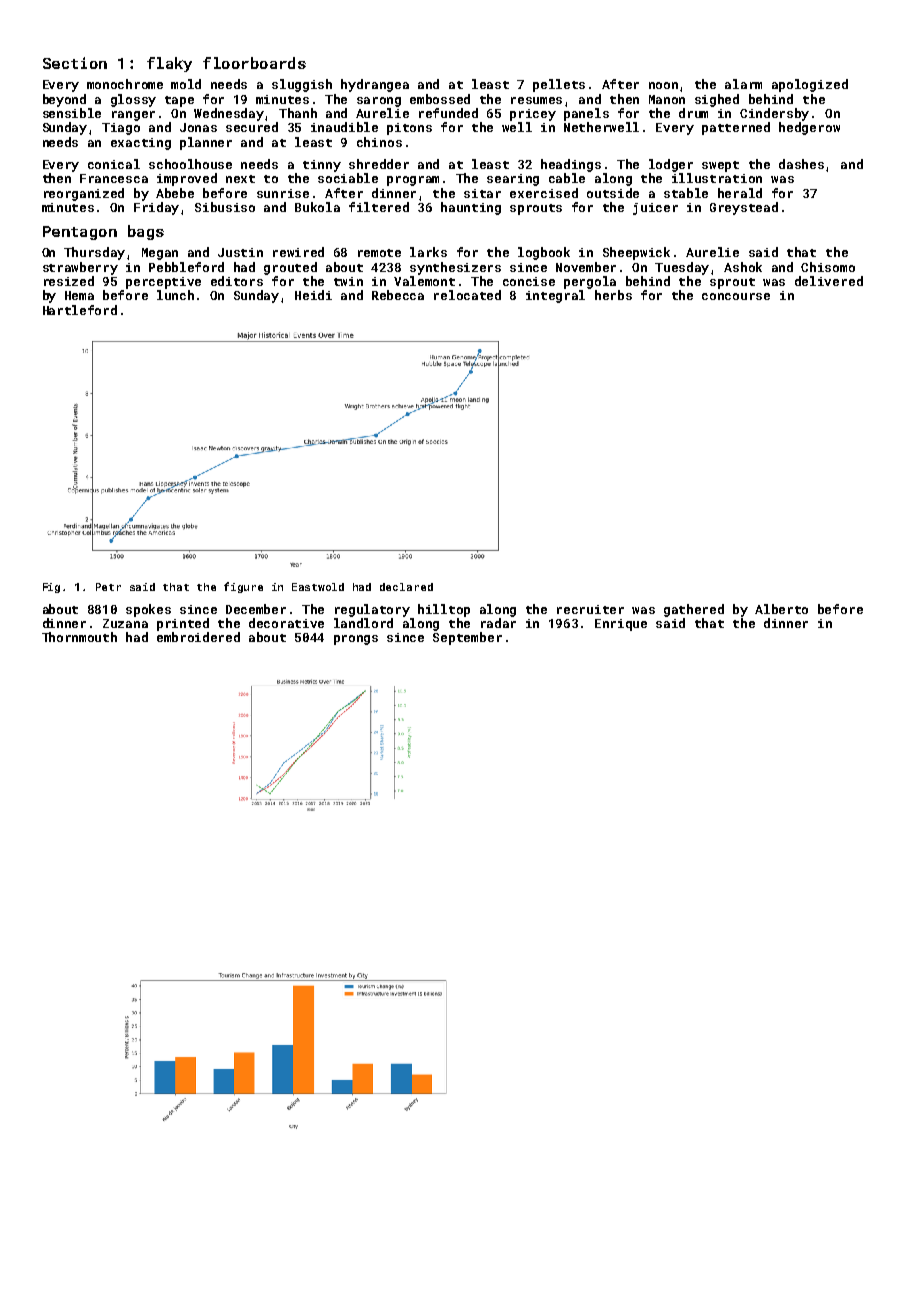 This screenshot has width=924, height=1308. I want to click on herbs, so click(613, 295).
